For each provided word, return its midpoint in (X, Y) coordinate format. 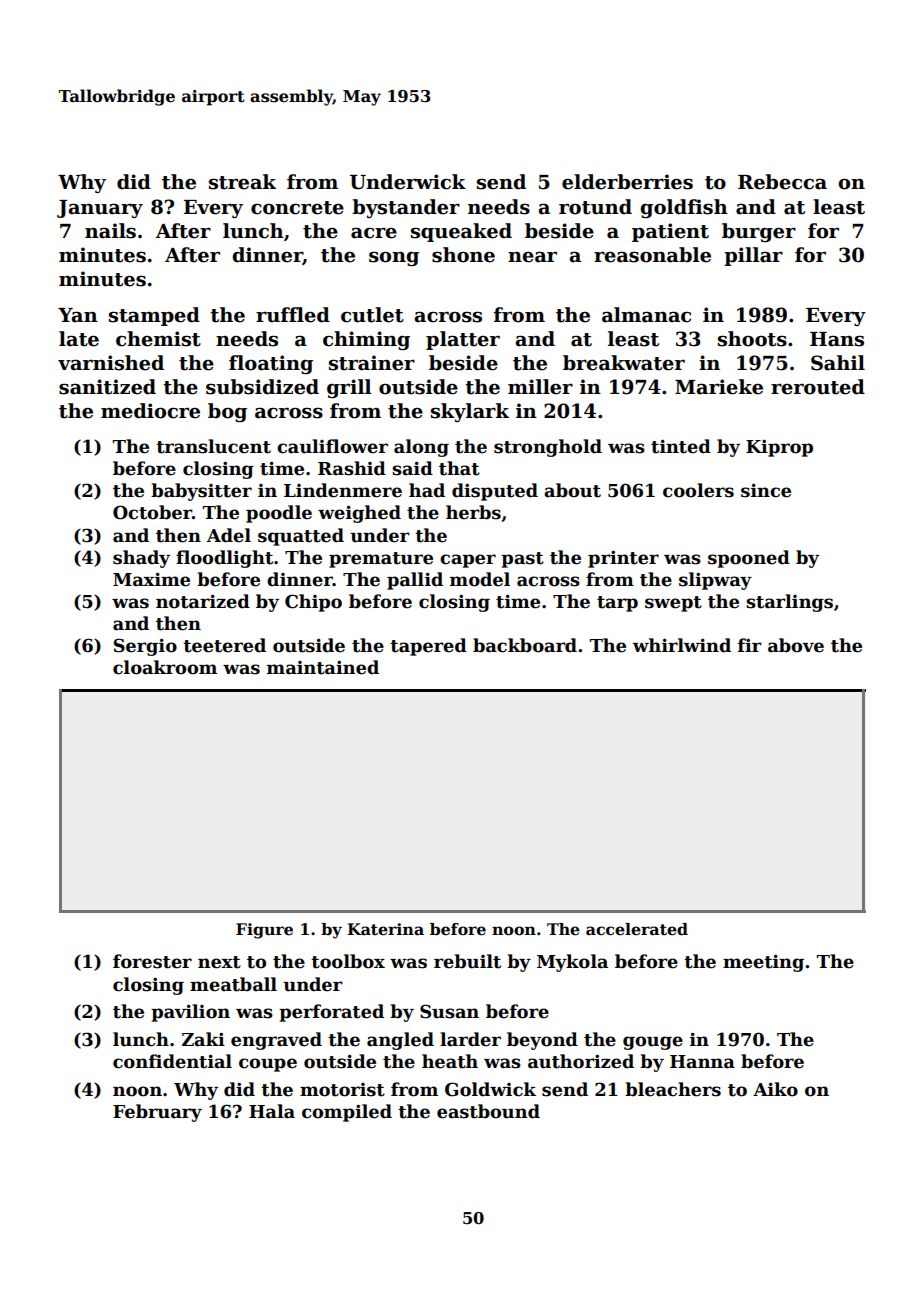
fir (750, 645)
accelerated (637, 929)
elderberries (627, 182)
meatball (233, 984)
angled (400, 1041)
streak (242, 182)
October (152, 512)
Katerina (385, 929)
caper (468, 561)
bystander (406, 208)
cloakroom (165, 667)
